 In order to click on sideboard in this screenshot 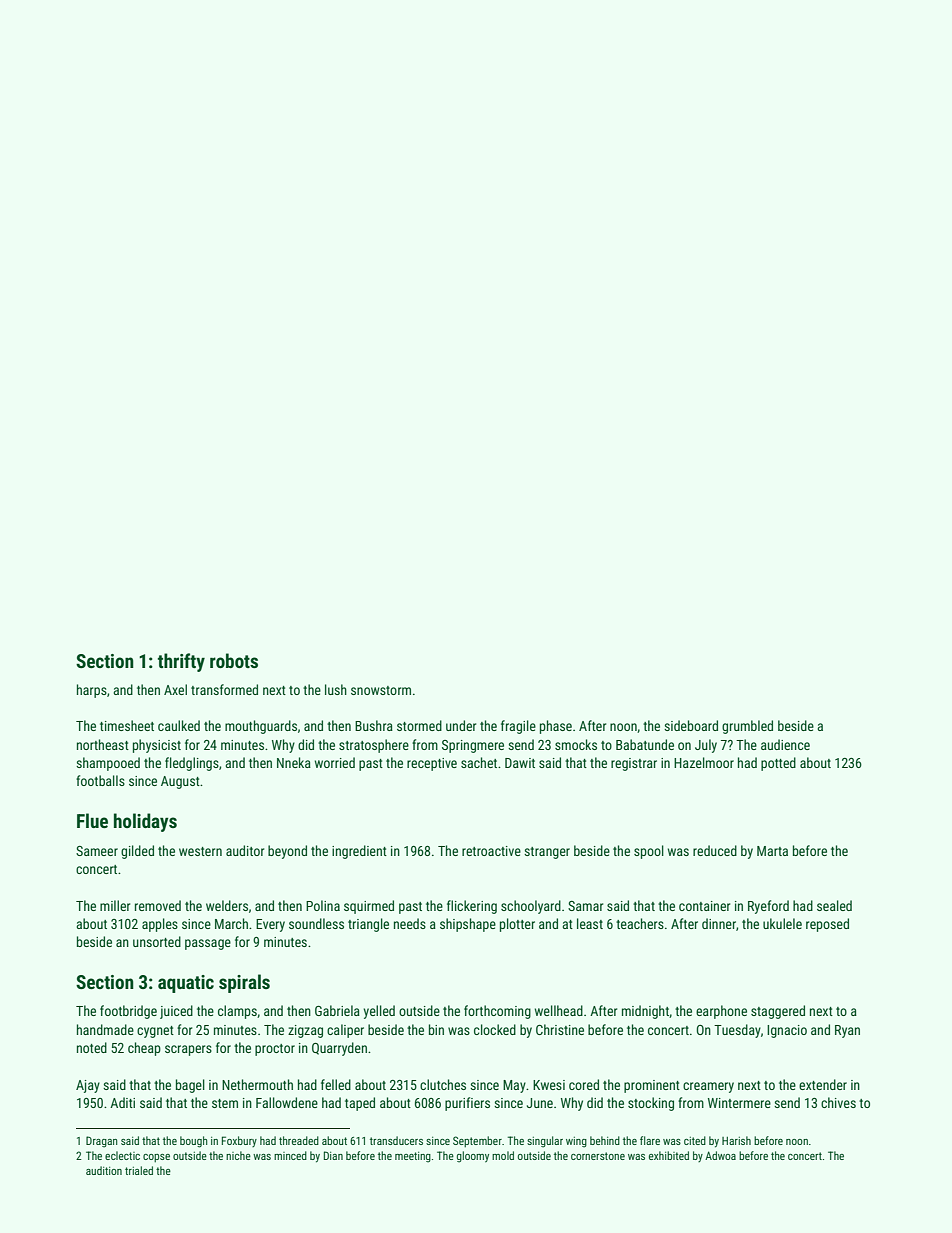, I will do `click(691, 725)`.
